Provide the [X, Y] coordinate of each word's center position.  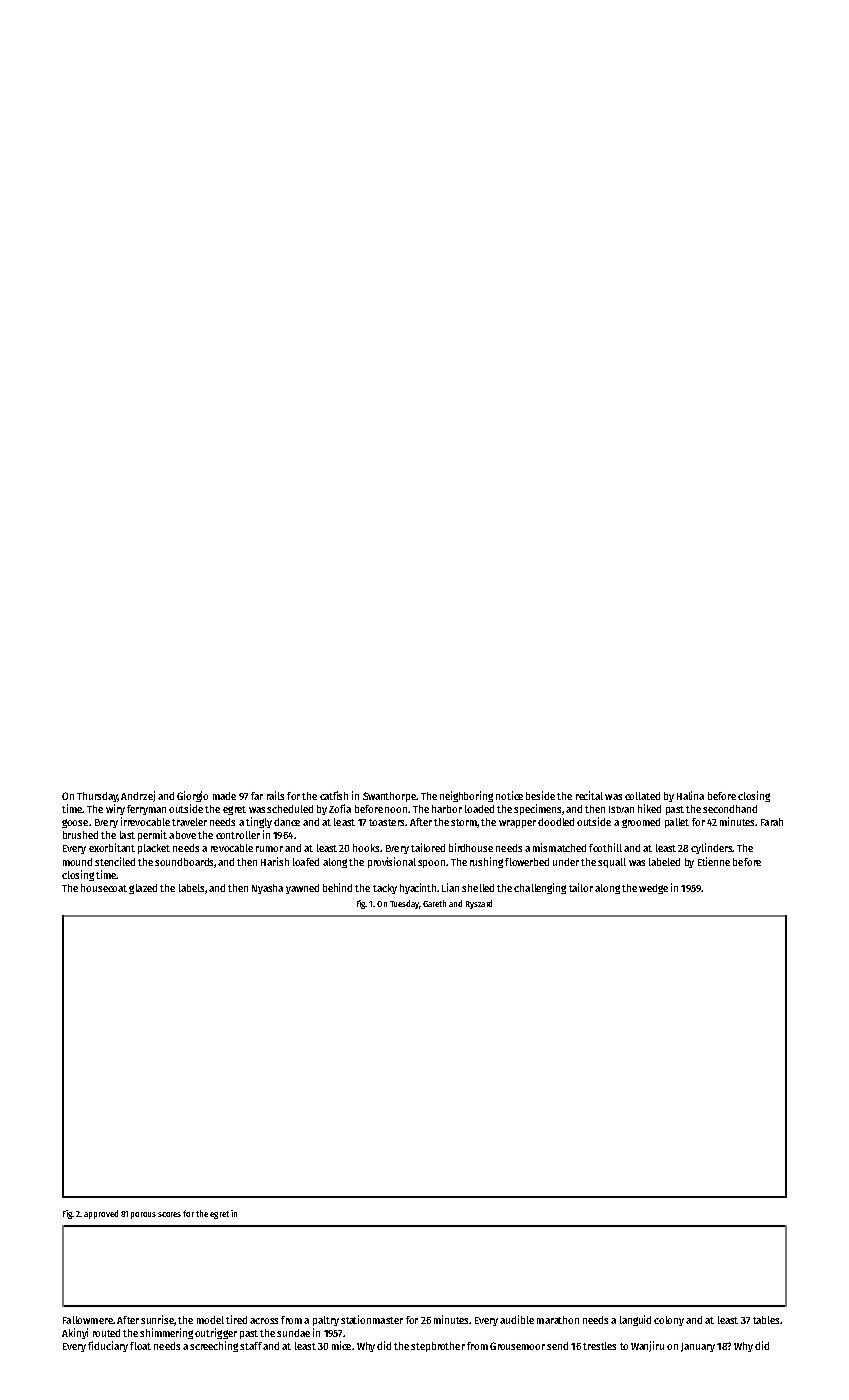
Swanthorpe [389, 797]
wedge [653, 889]
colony [669, 1321]
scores [169, 1214]
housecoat [104, 888]
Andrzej [138, 796]
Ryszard [479, 904]
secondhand [730, 809]
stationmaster [372, 1319]
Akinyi [75, 1333]
